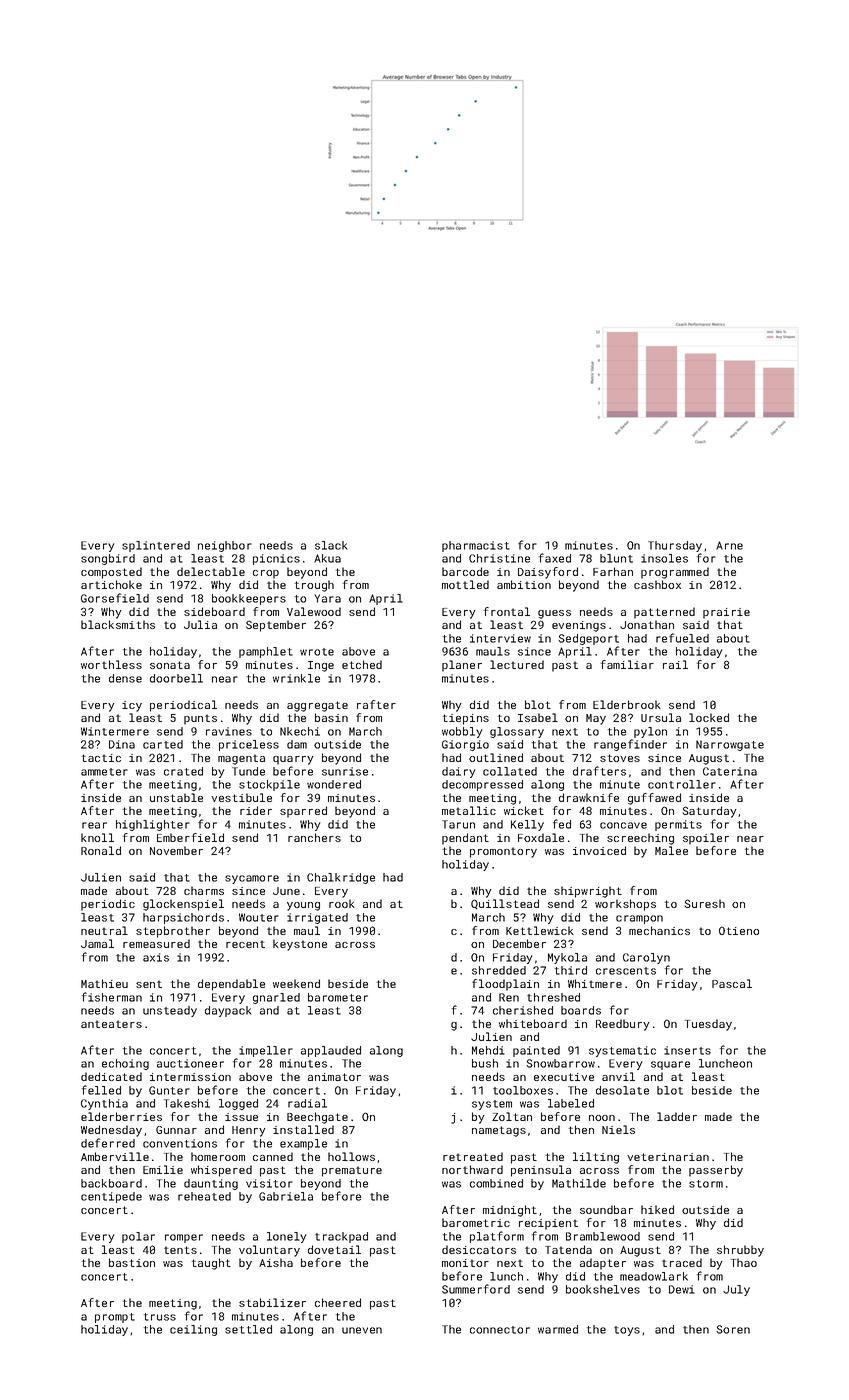 This screenshot has height=1400, width=849. Describe the element at coordinates (272, 1302) in the screenshot. I see `stabilizer` at that location.
